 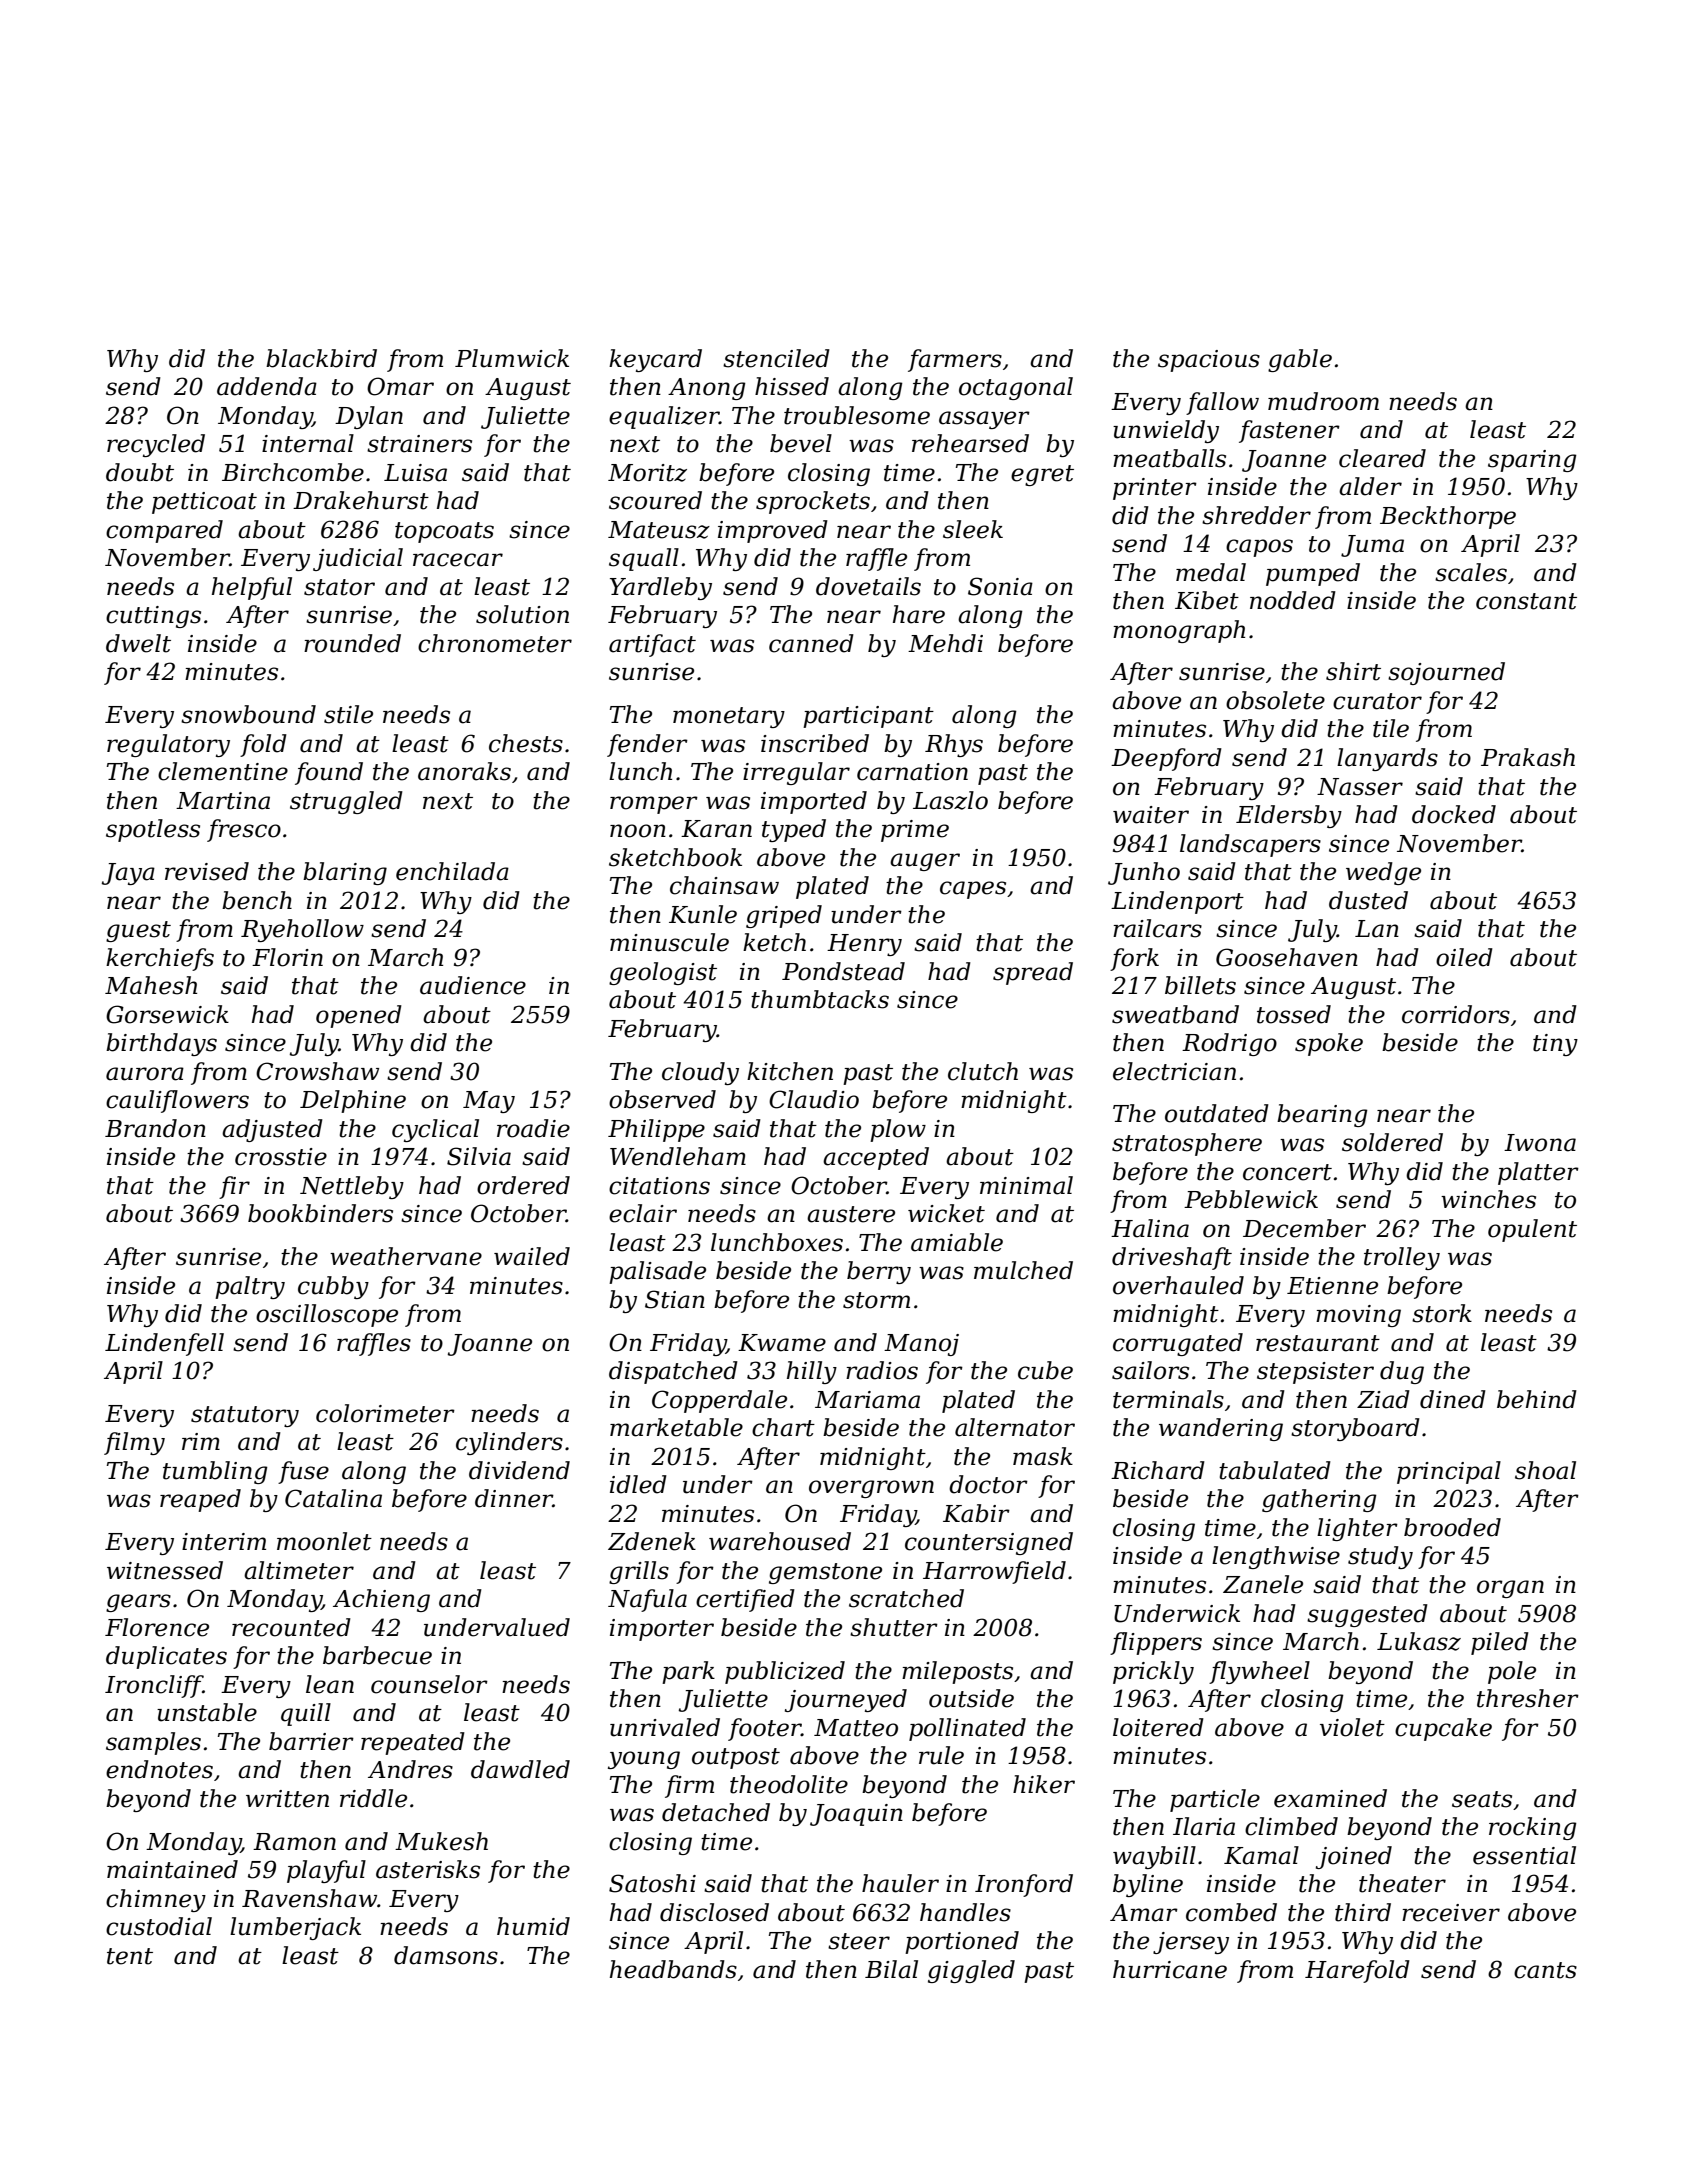 I want to click on obsolete, so click(x=1275, y=700).
